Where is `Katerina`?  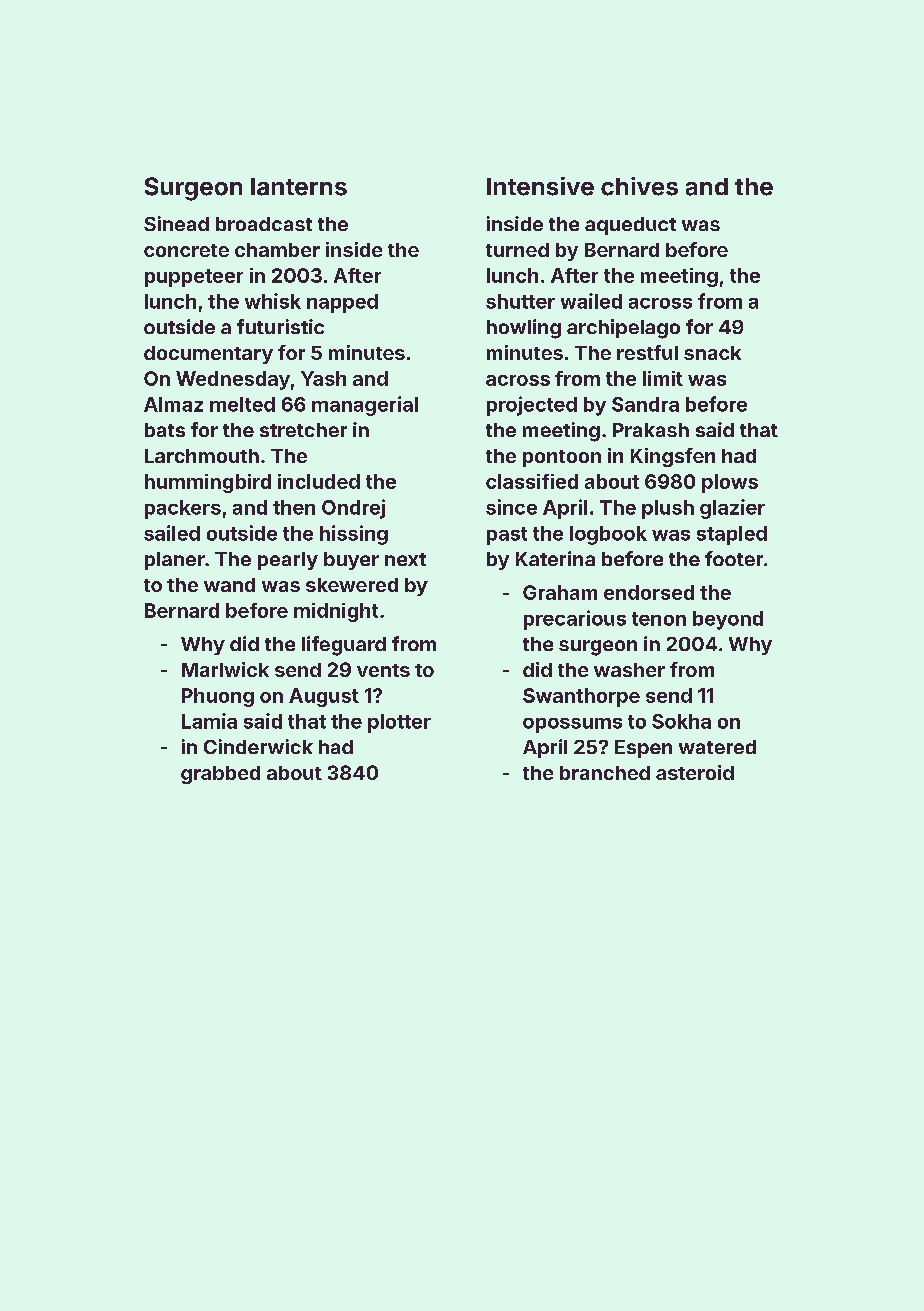
Katerina is located at coordinates (555, 558).
